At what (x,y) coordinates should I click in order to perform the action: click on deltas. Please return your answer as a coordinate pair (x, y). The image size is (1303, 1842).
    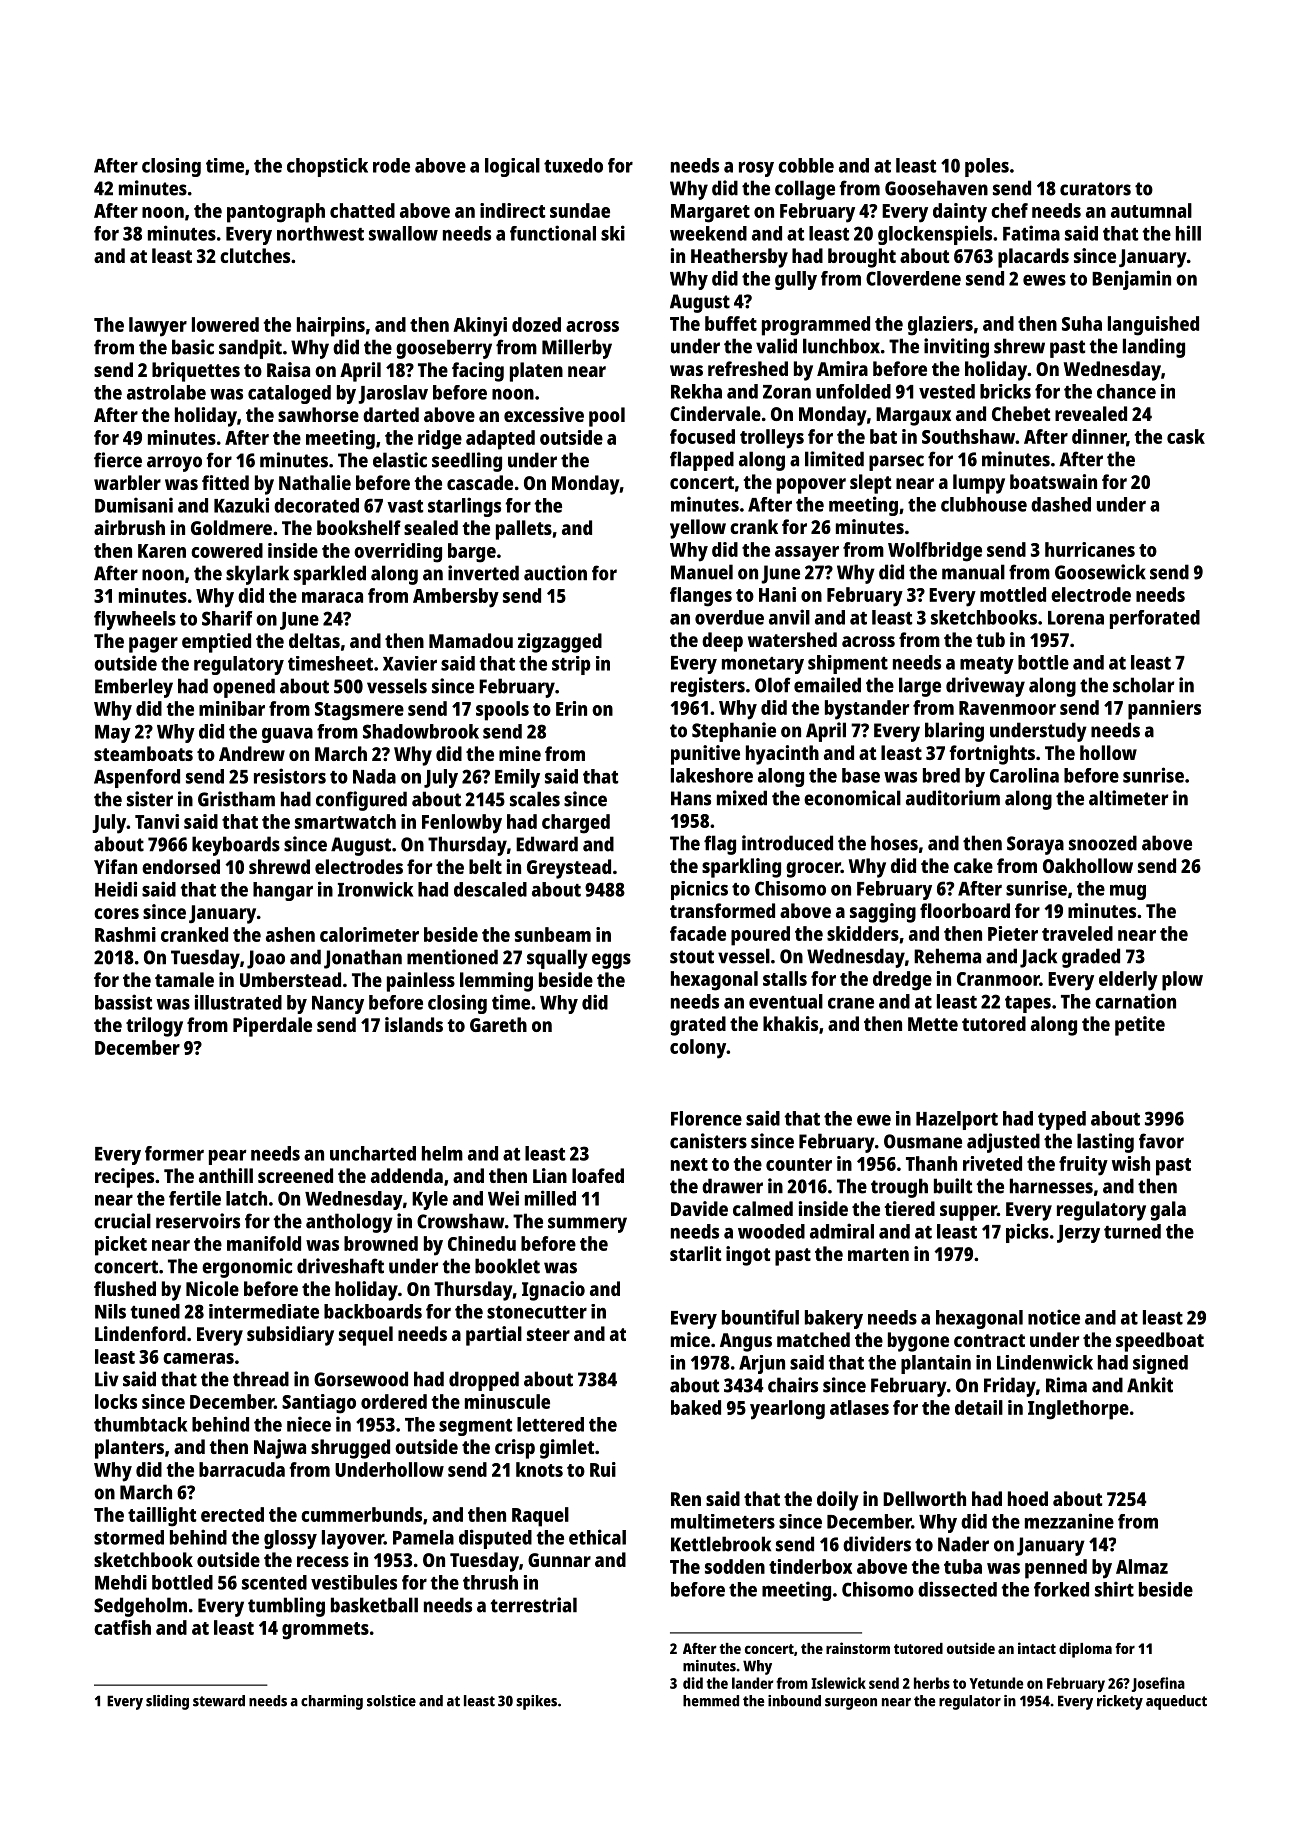
    Looking at the image, I should click on (314, 640).
